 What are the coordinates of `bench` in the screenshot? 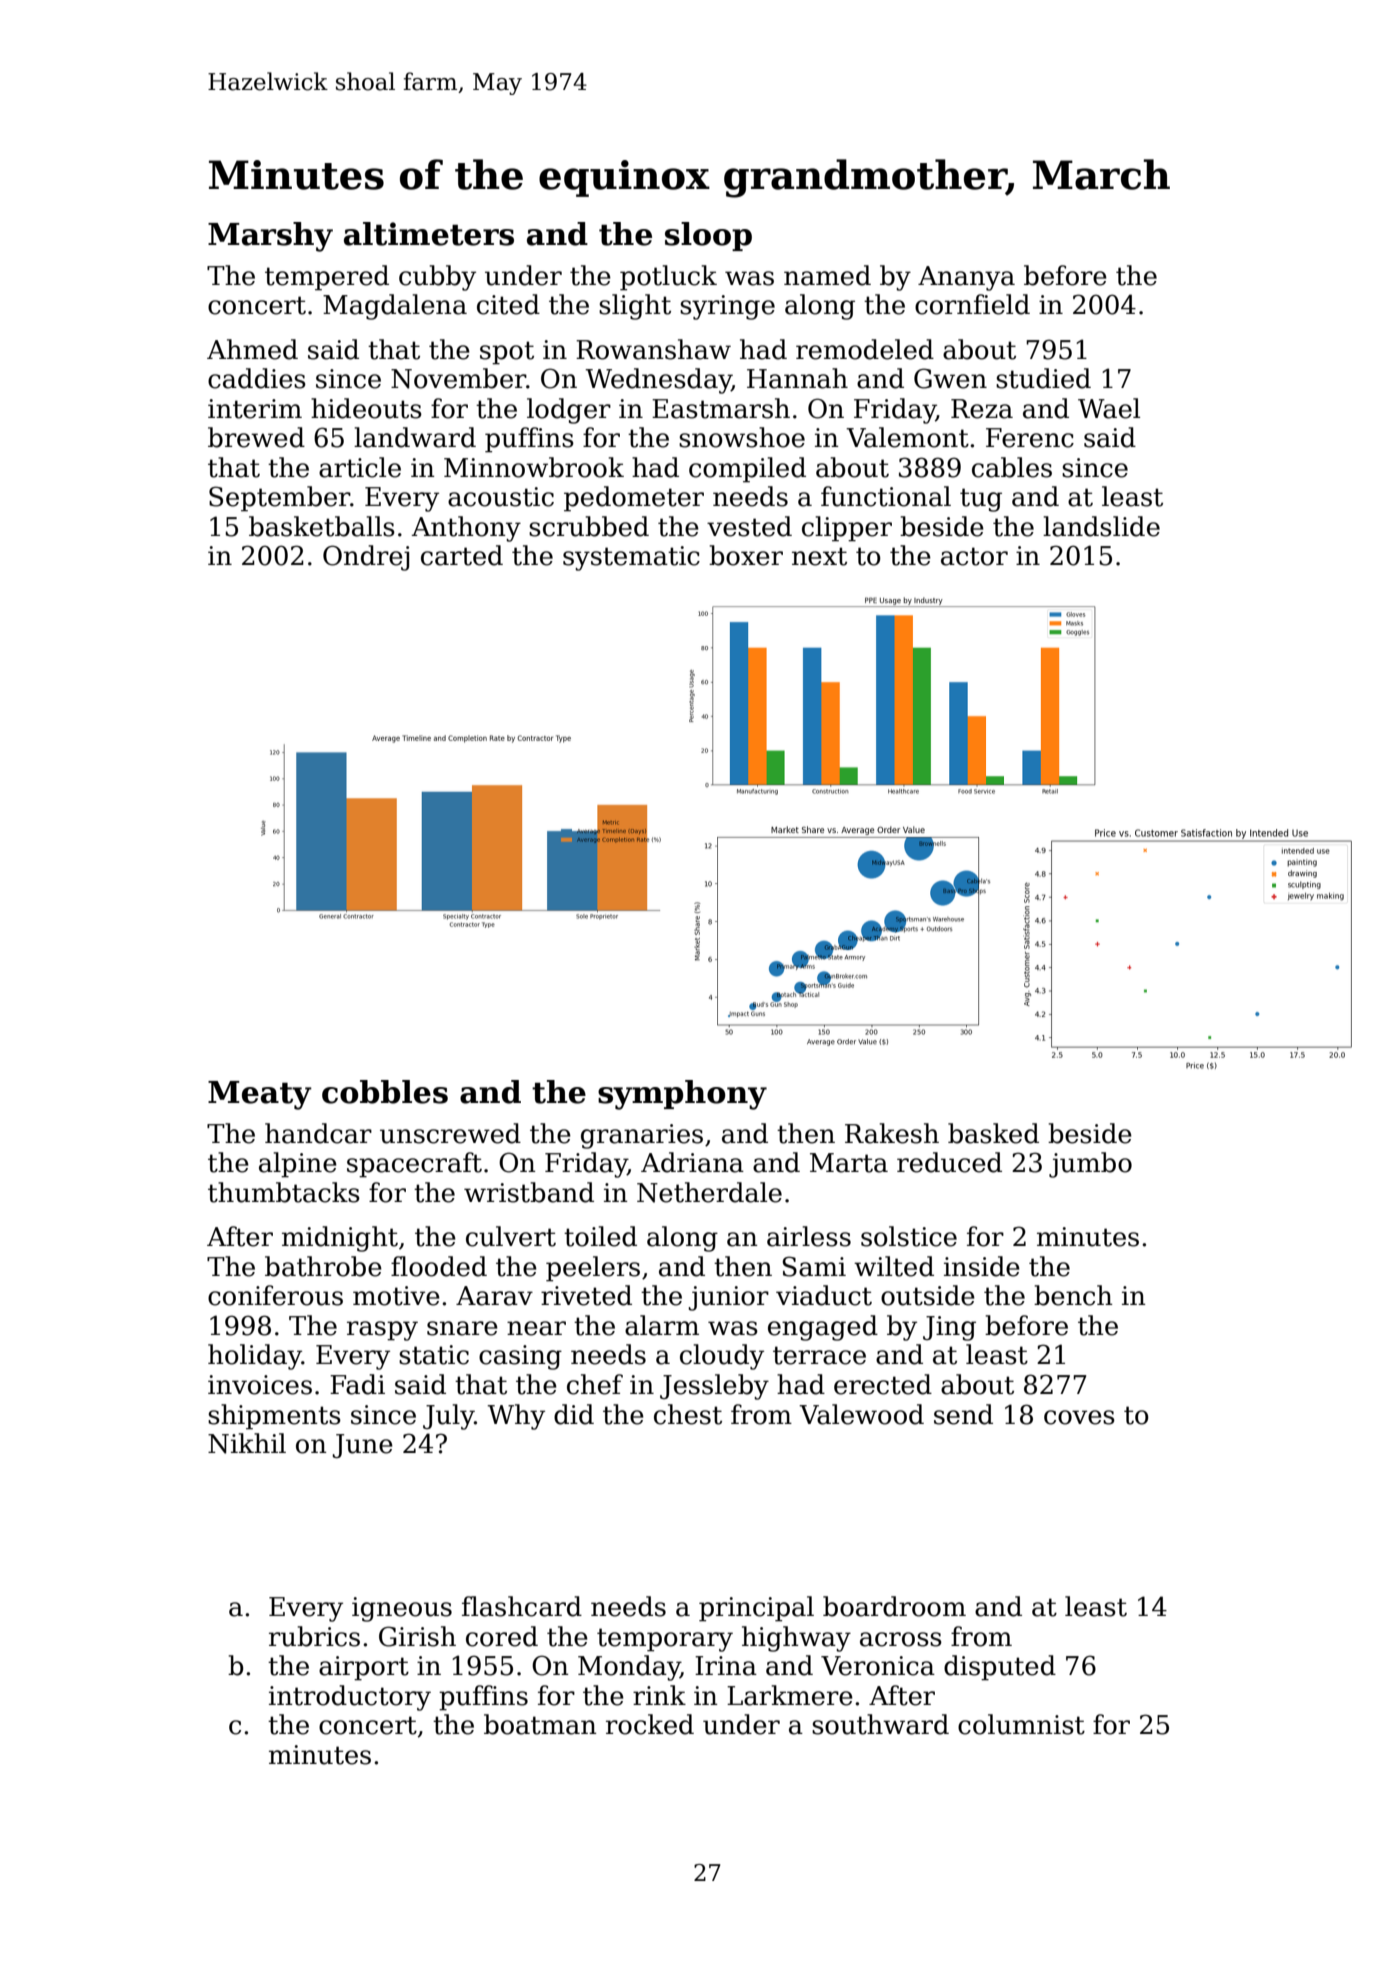 It's located at (1073, 1295).
